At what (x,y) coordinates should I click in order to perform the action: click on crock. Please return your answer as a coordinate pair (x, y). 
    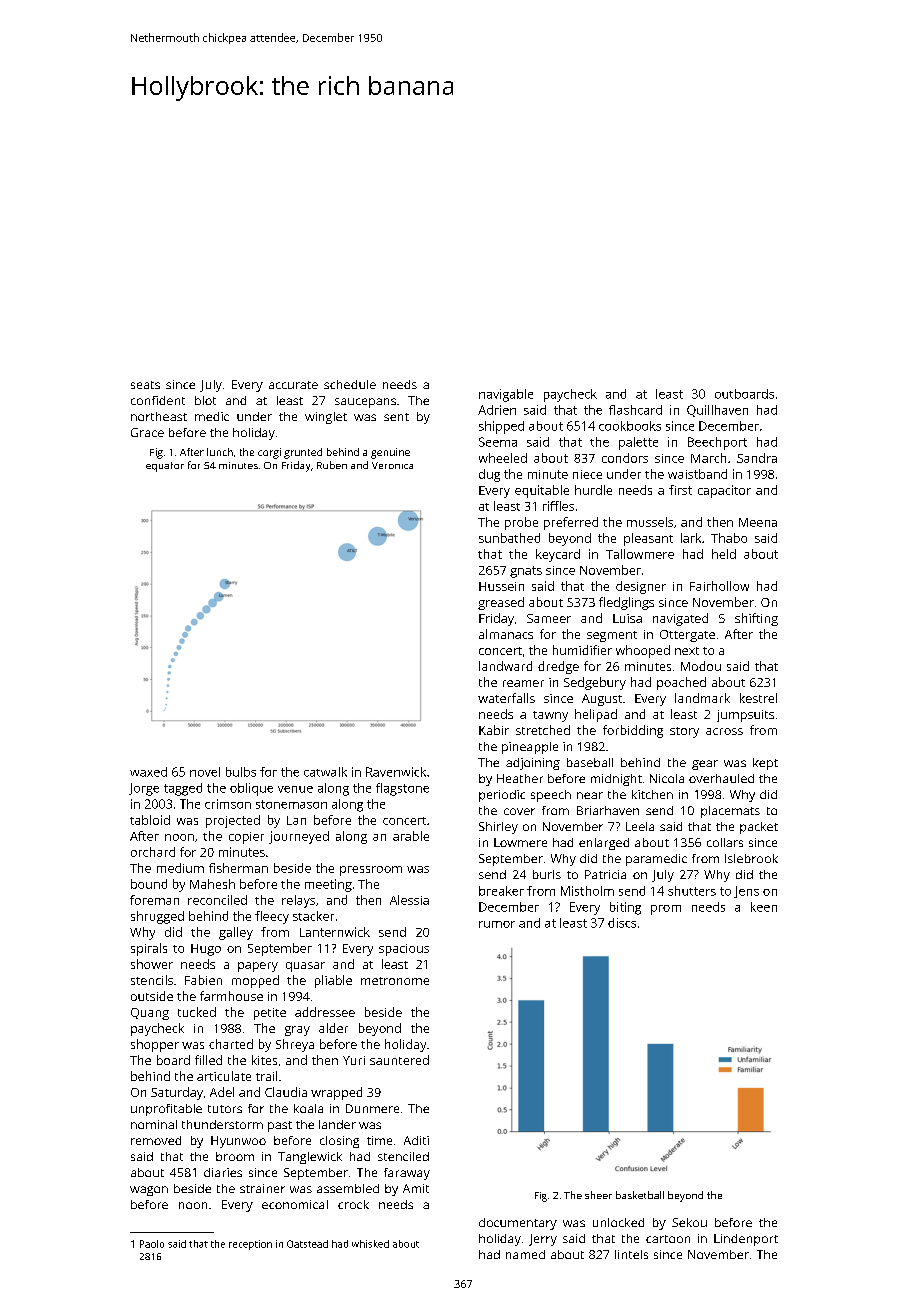
    Looking at the image, I should click on (353, 1204).
